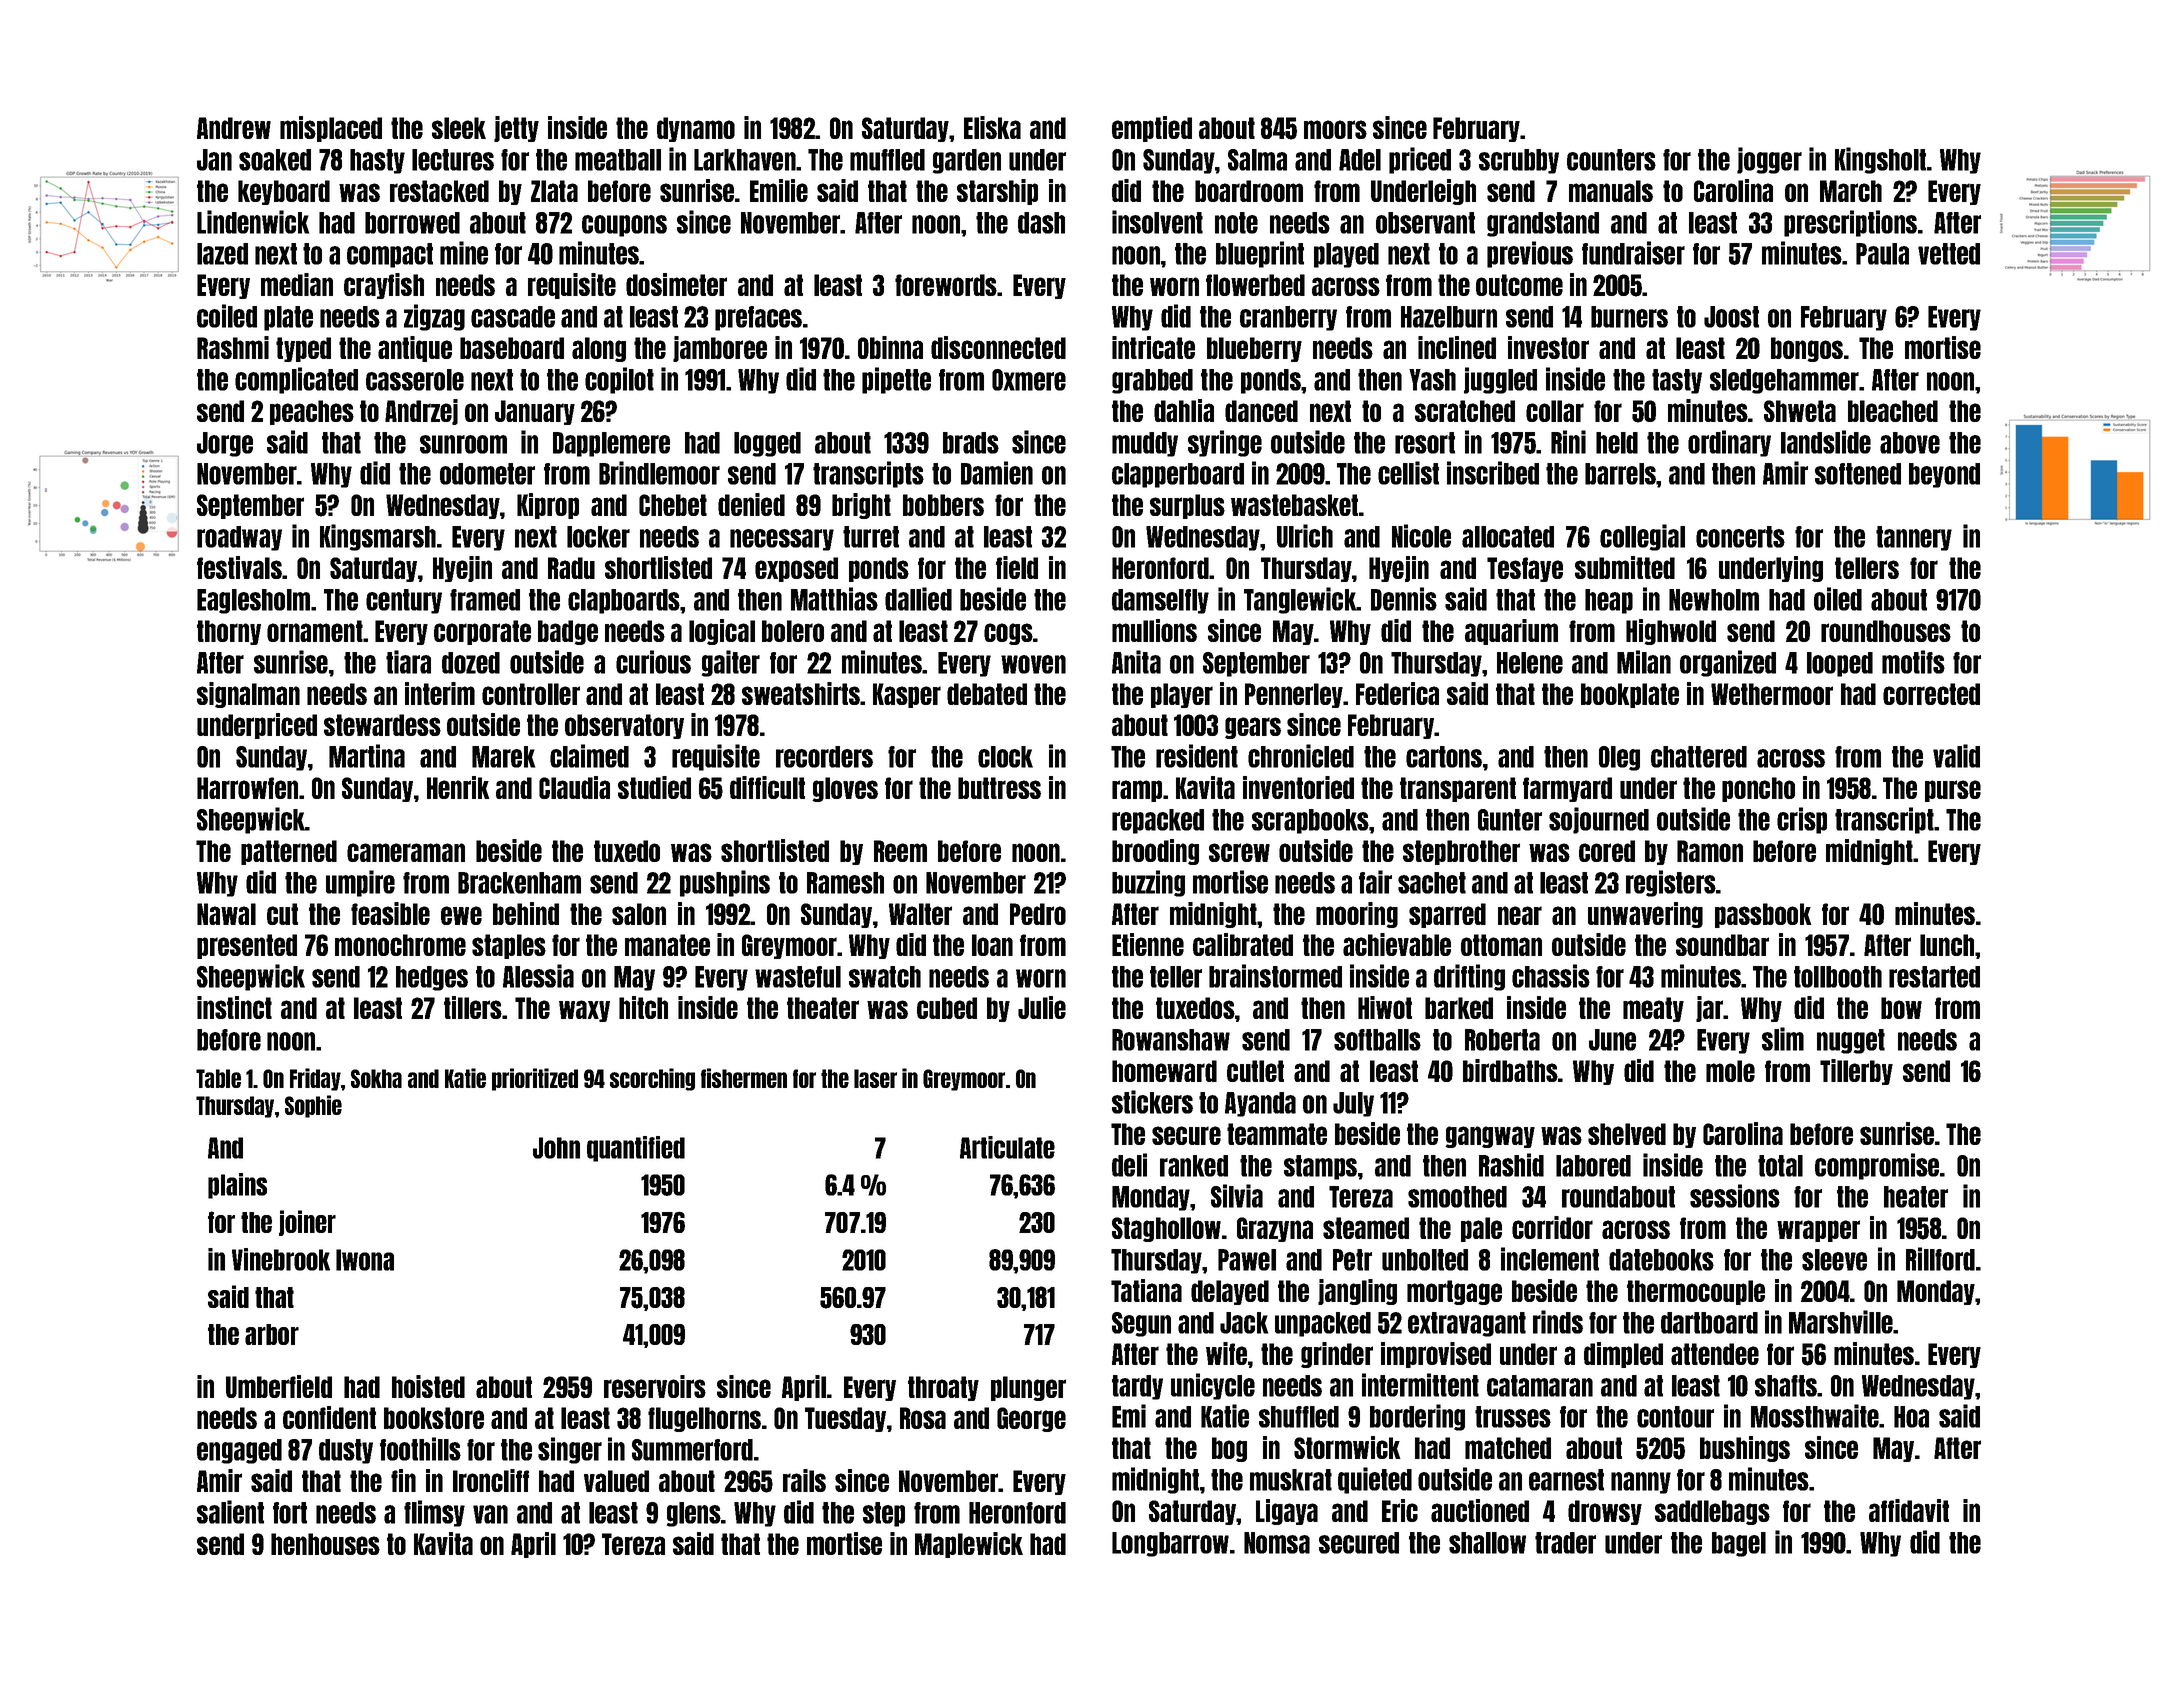 Image resolution: width=2178 pixels, height=1683 pixels. I want to click on Articulate, so click(1007, 1147).
